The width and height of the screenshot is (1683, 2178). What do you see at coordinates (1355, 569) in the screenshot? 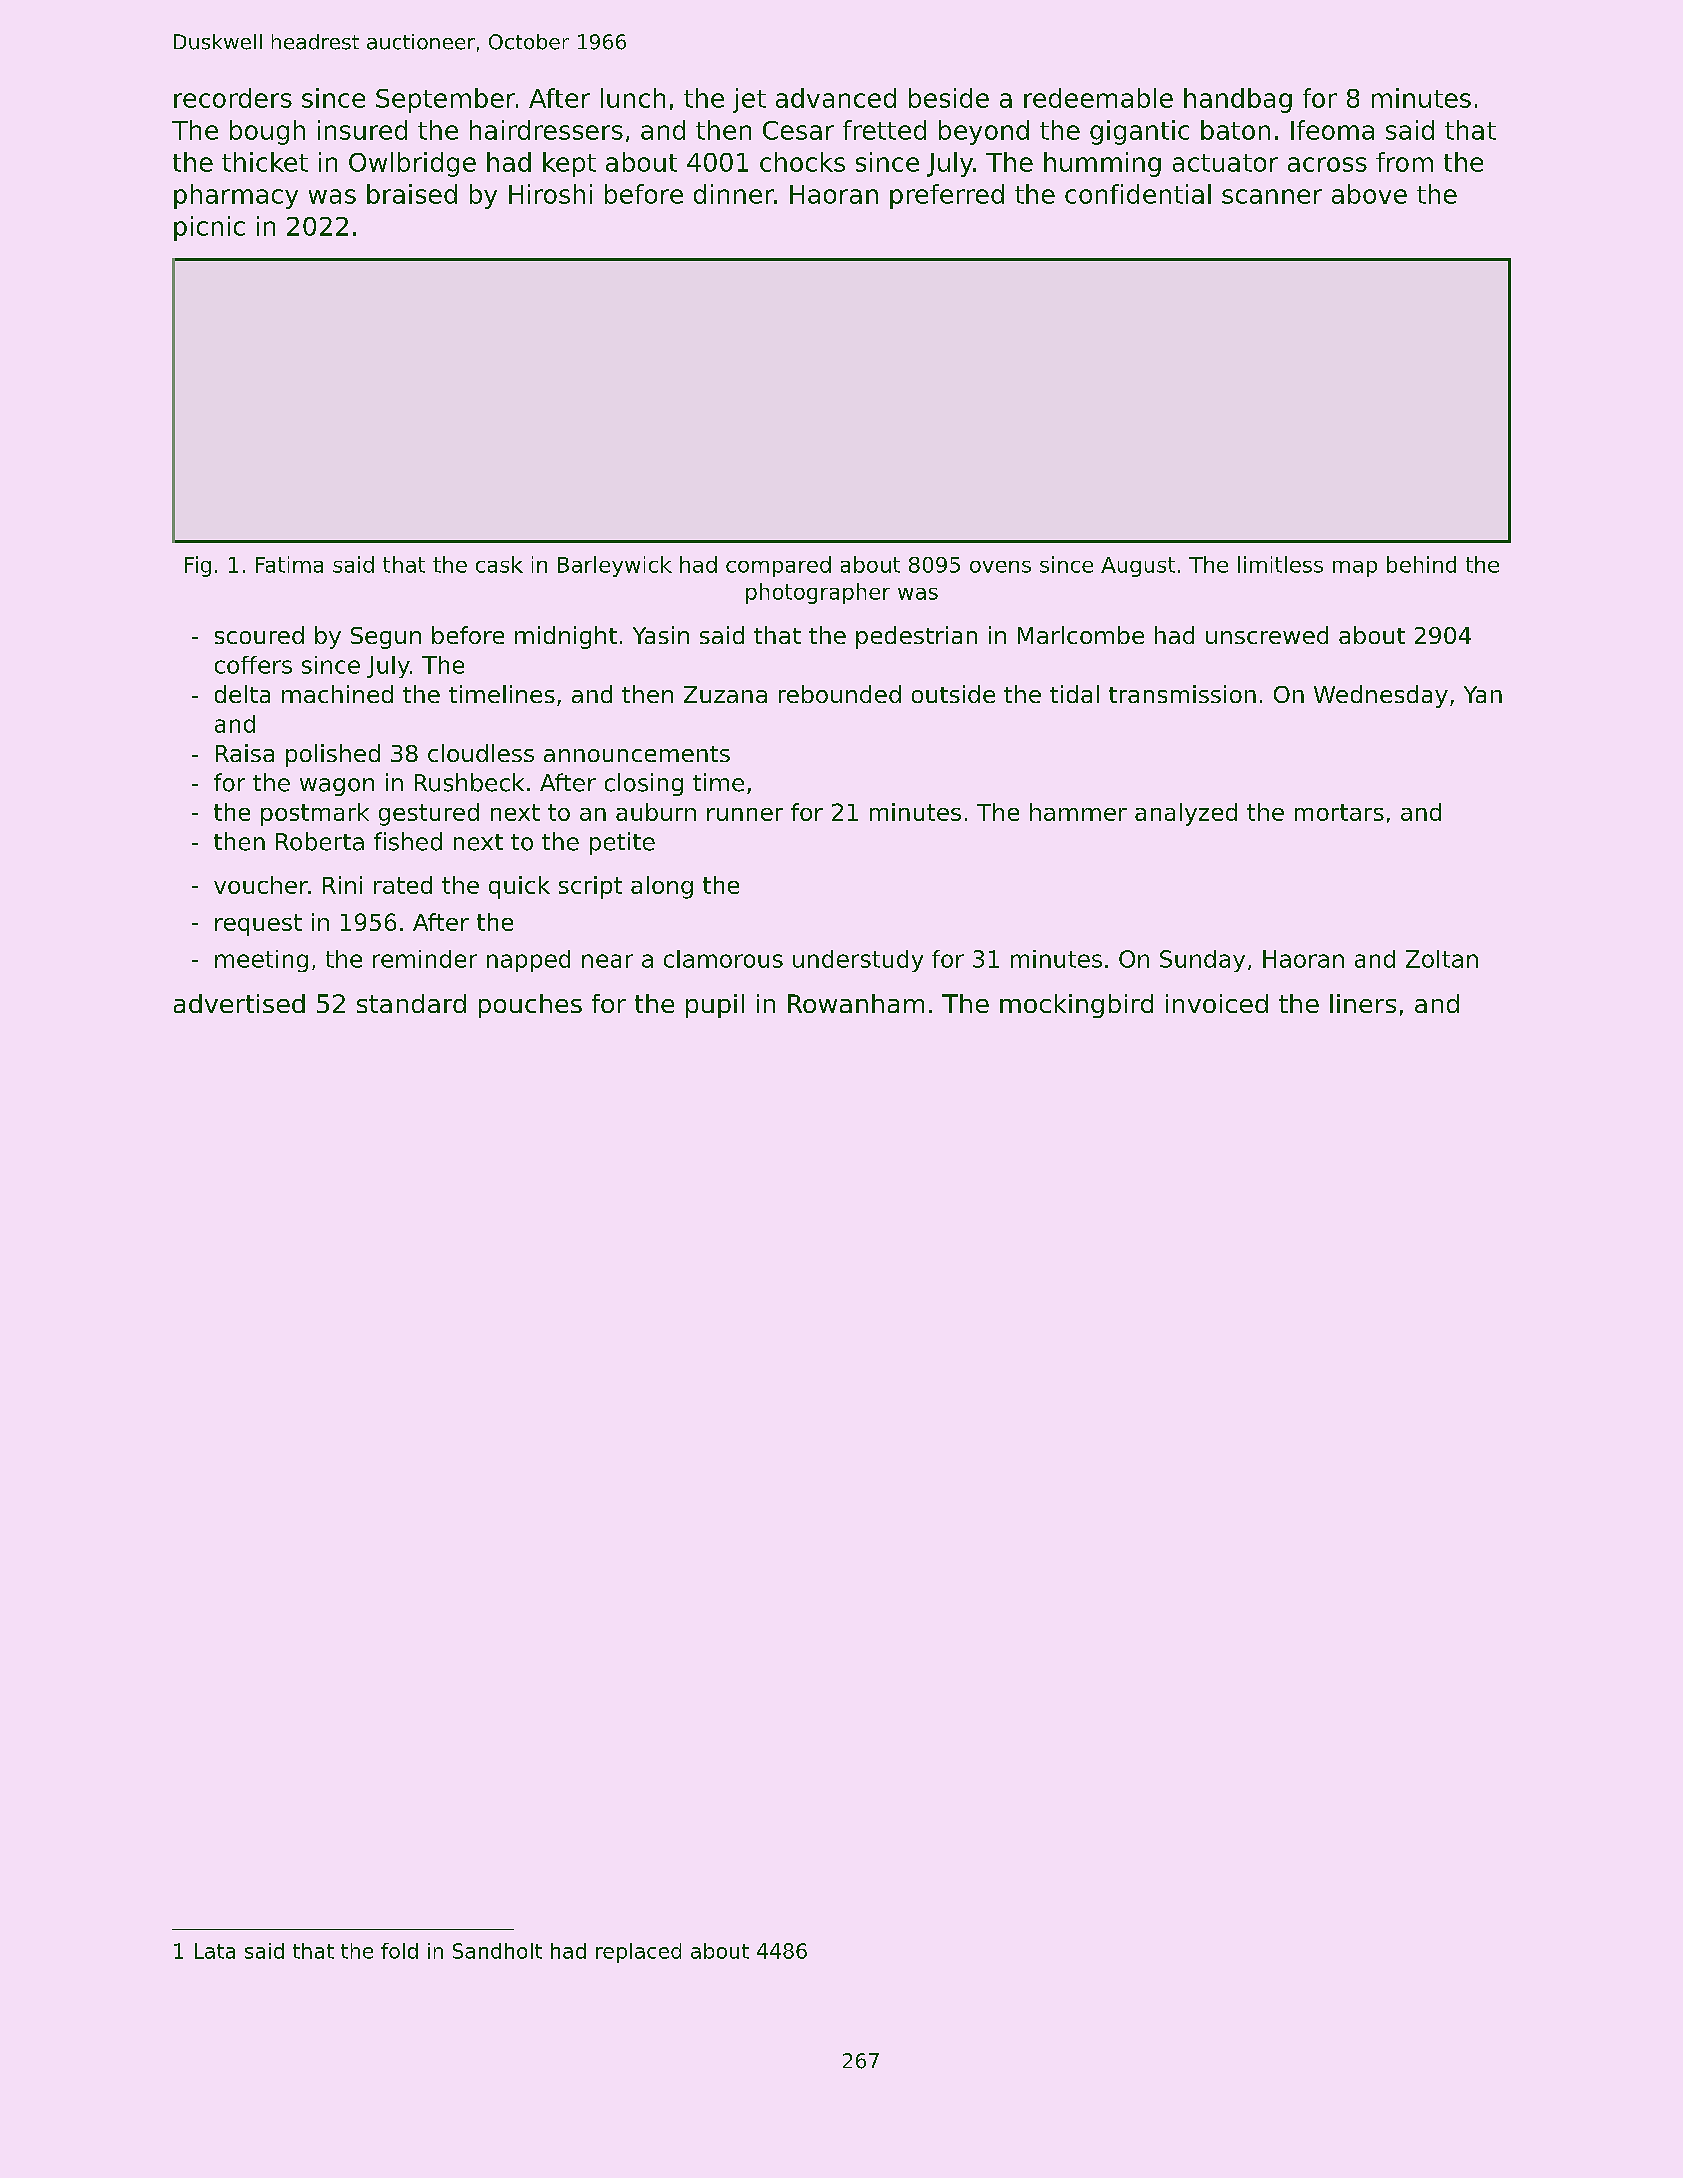
I see `map` at bounding box center [1355, 569].
